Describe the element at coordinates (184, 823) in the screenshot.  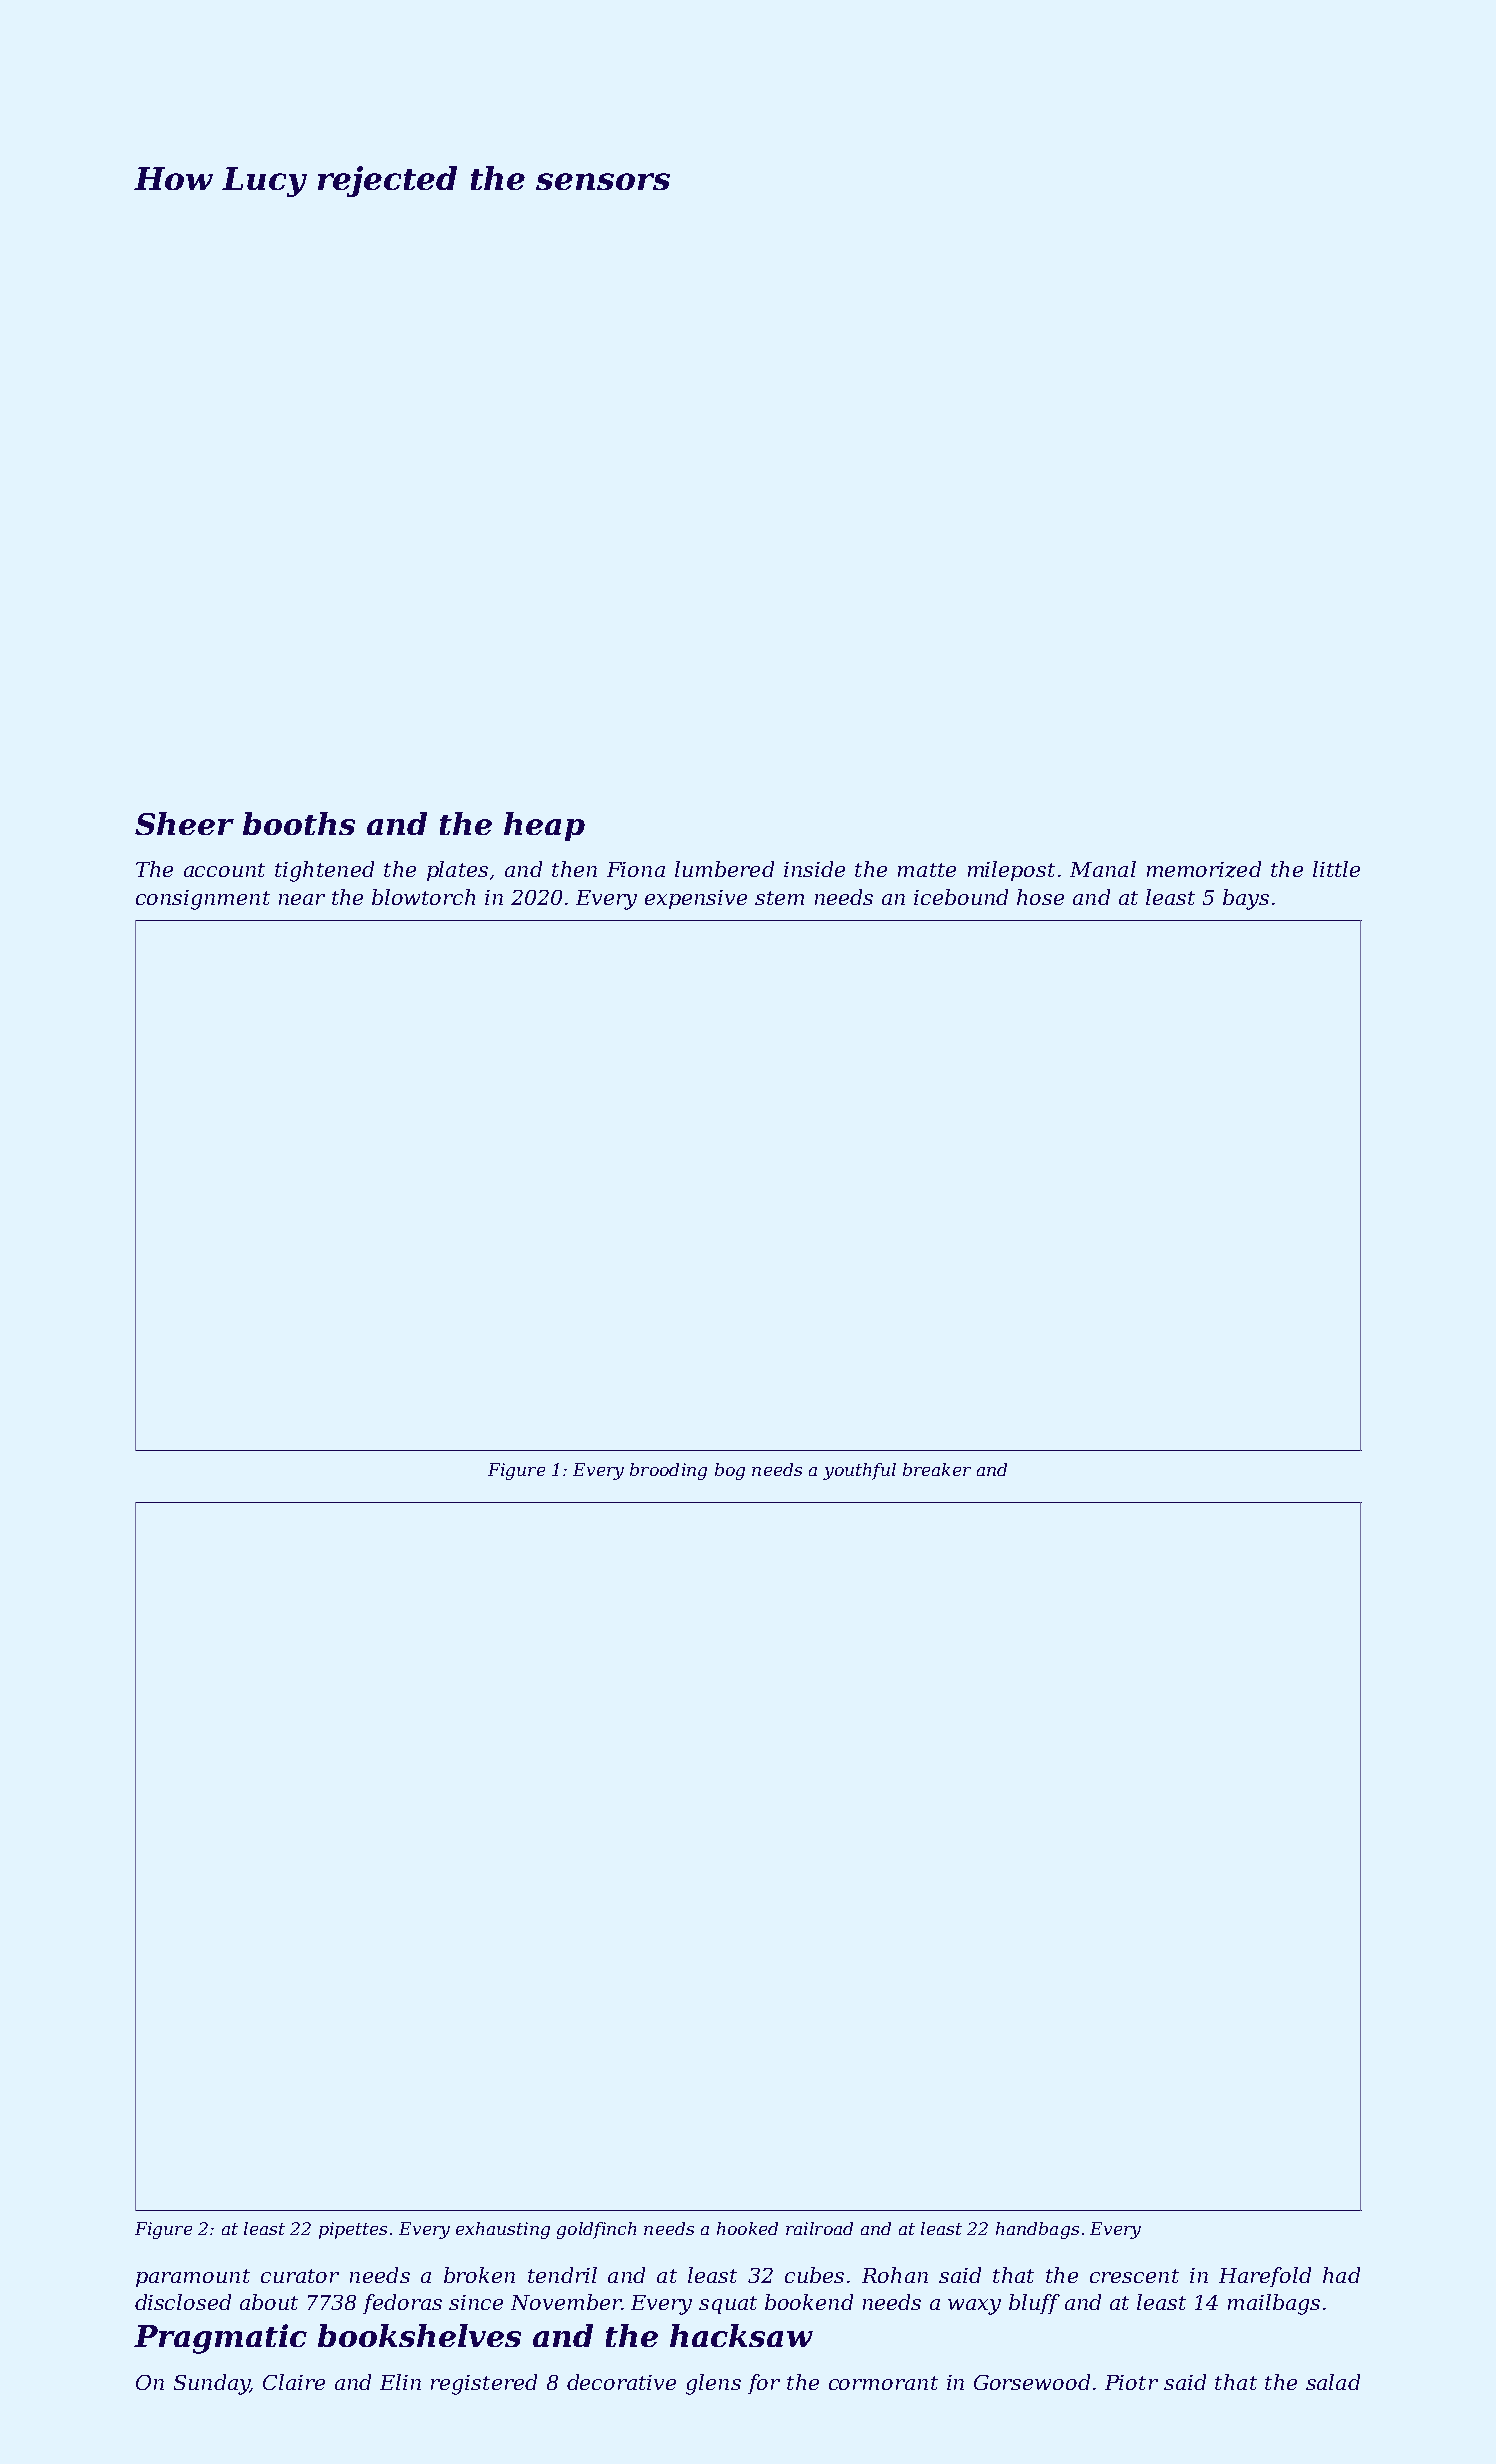
I see `Sheer` at that location.
